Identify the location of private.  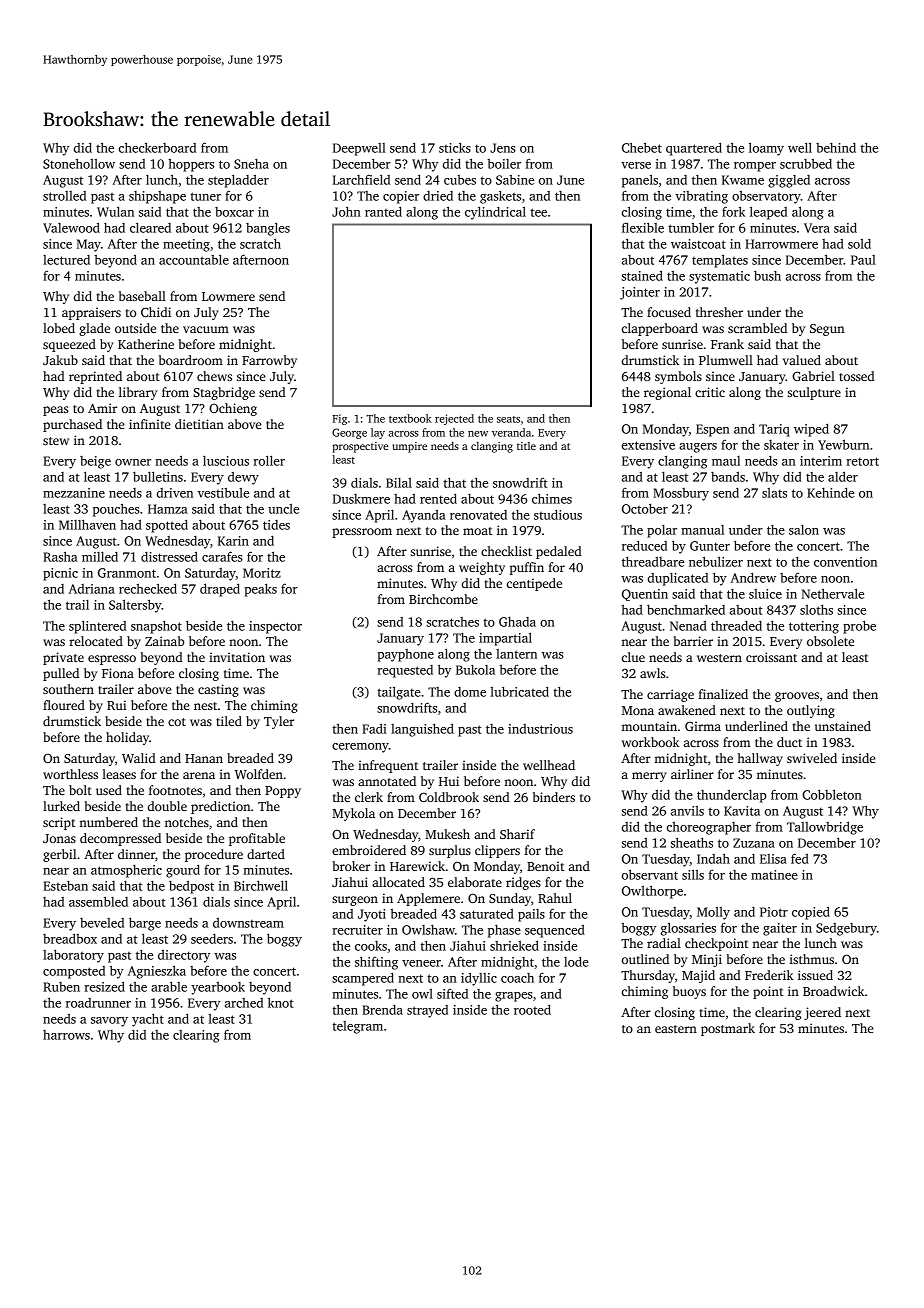
(63, 658).
